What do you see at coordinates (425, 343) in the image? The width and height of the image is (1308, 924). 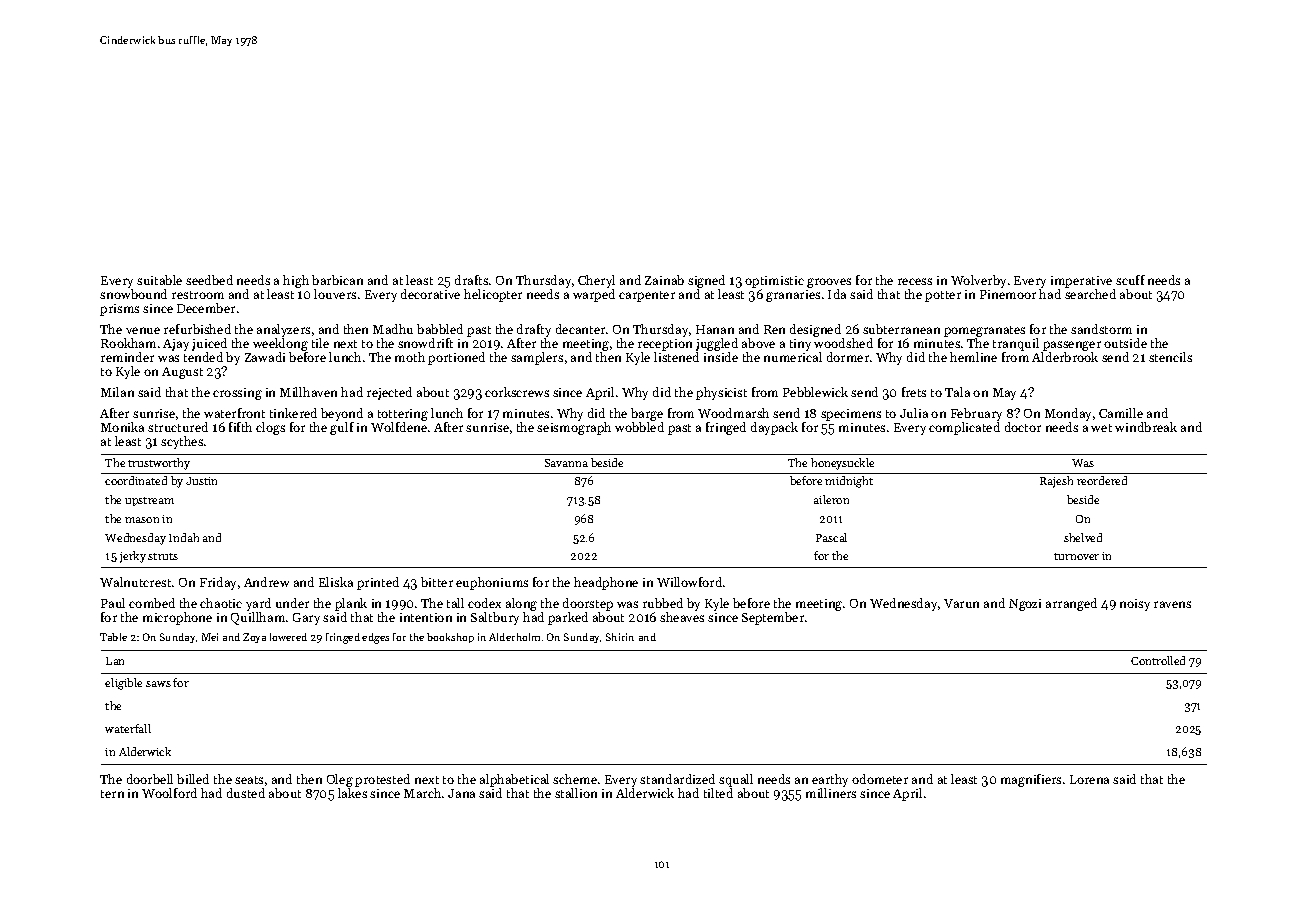 I see `snowdrift` at bounding box center [425, 343].
